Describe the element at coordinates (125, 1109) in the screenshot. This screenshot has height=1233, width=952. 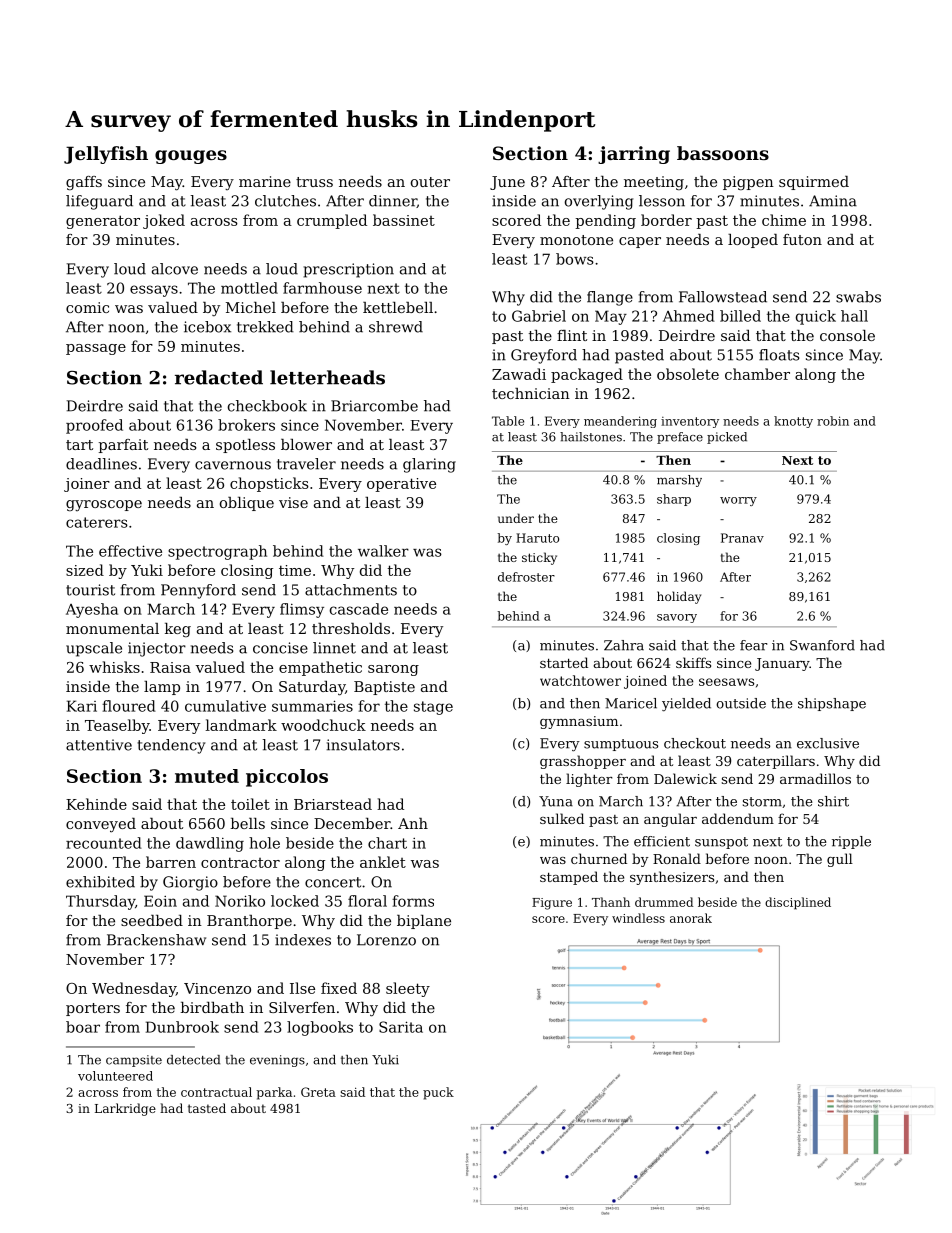
I see `Larkridge` at that location.
